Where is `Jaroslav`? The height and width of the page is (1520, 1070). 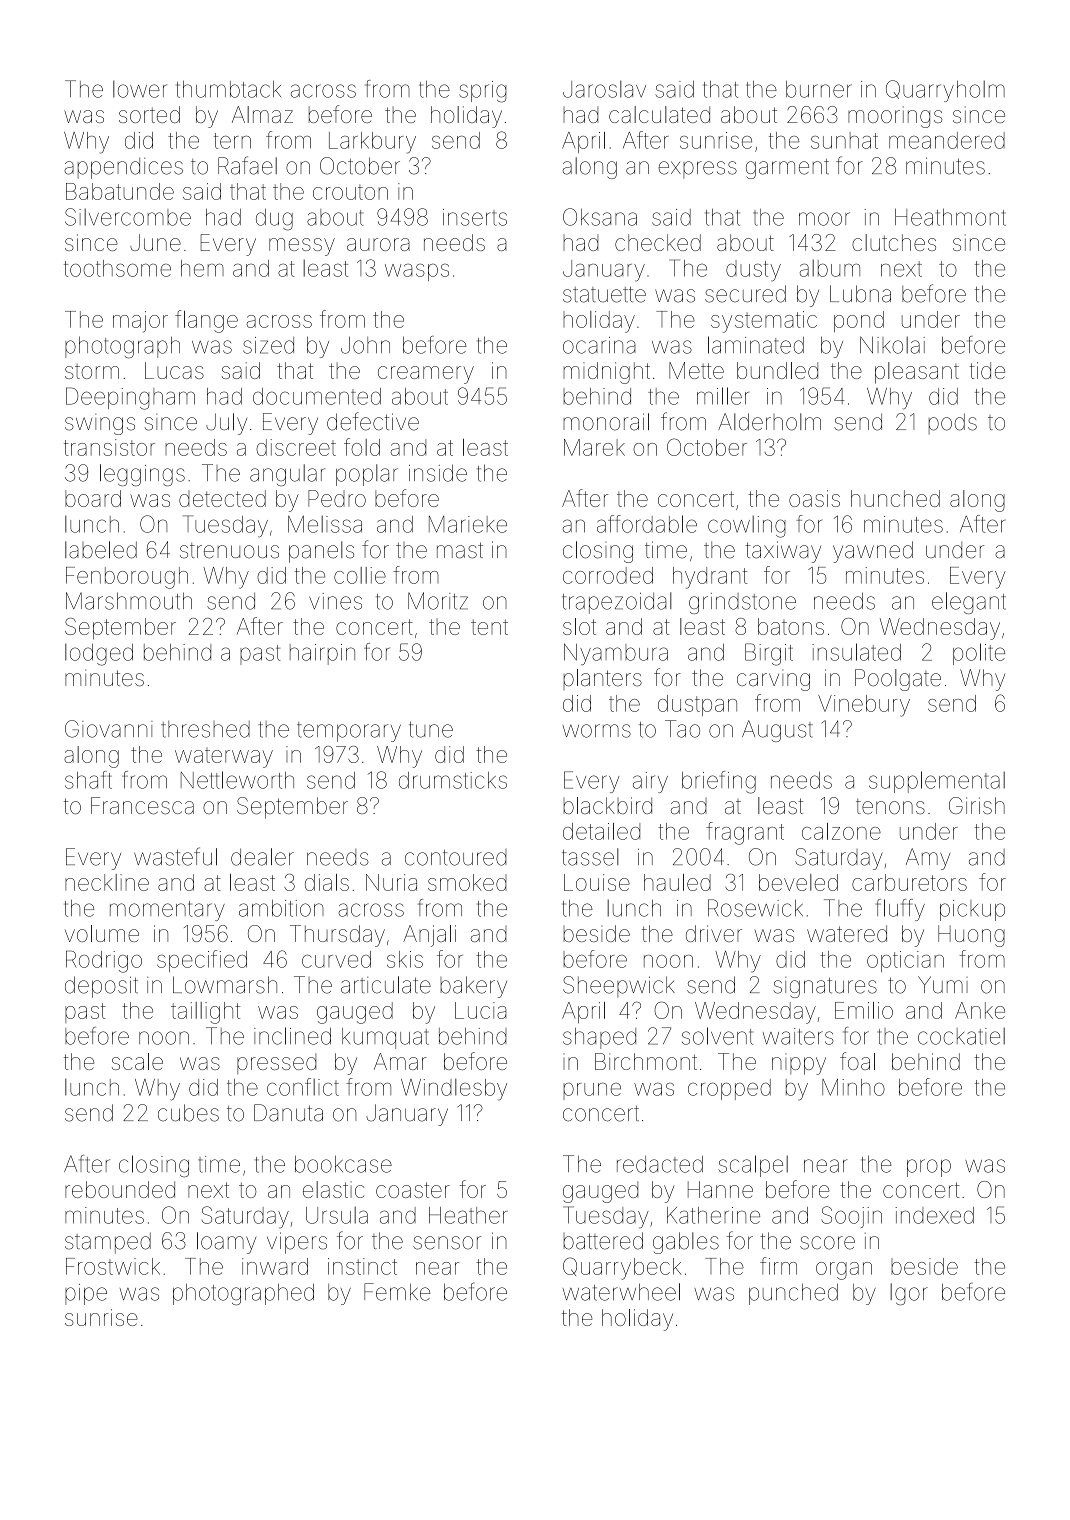 Jaroslav is located at coordinates (604, 89).
